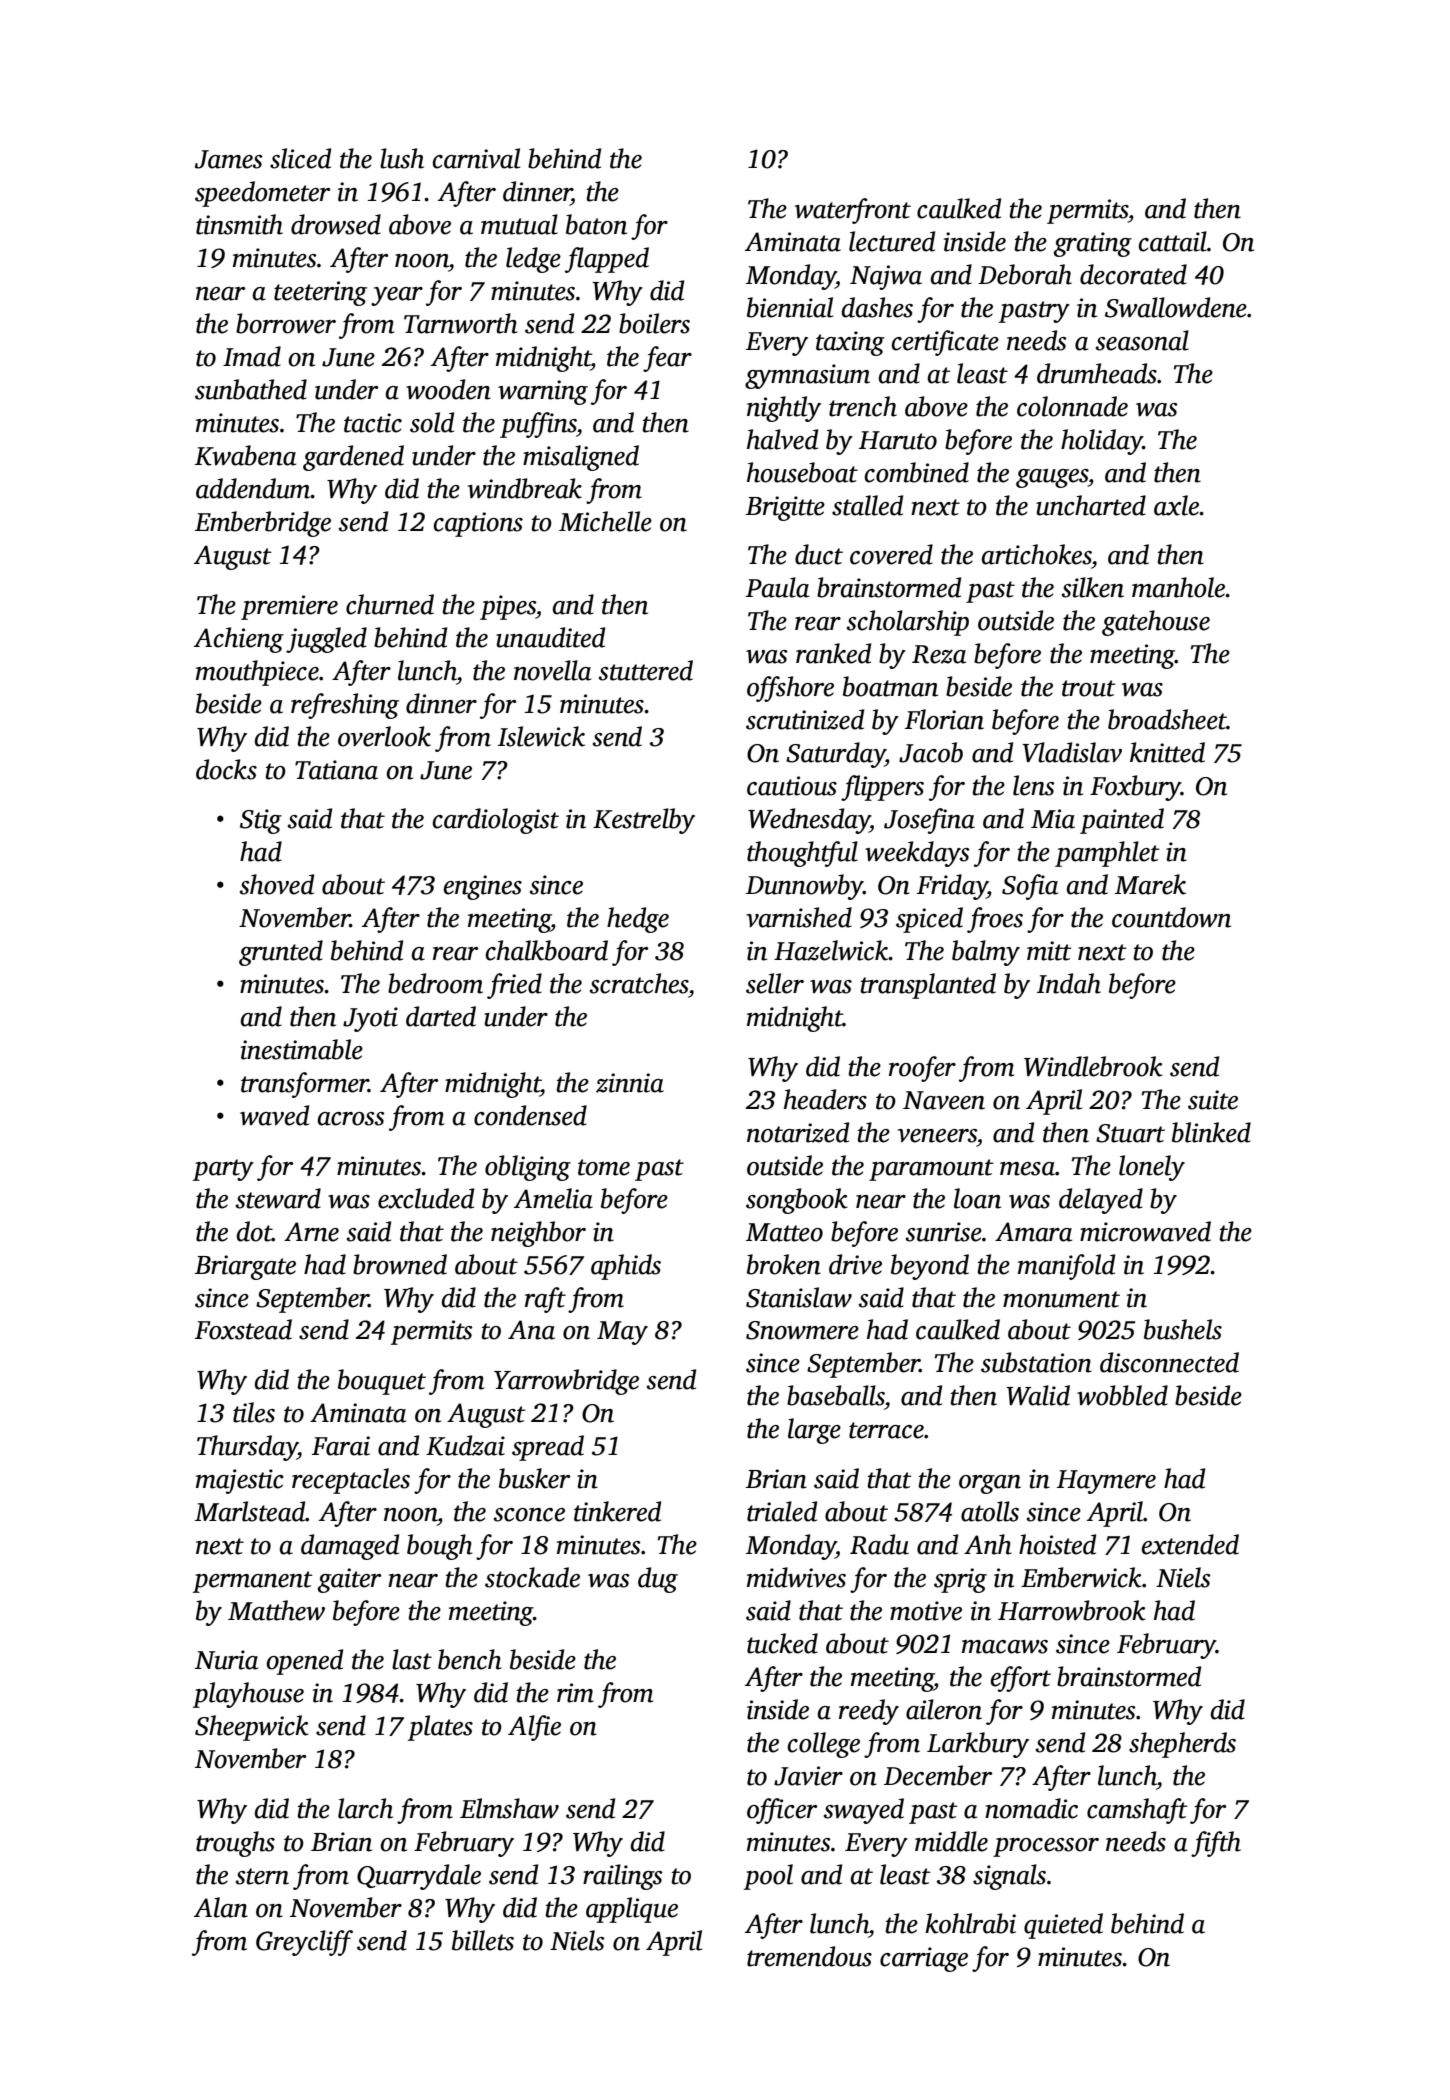 The width and height of the page is (1450, 2100). What do you see at coordinates (802, 1330) in the page?
I see `Snowmere` at bounding box center [802, 1330].
